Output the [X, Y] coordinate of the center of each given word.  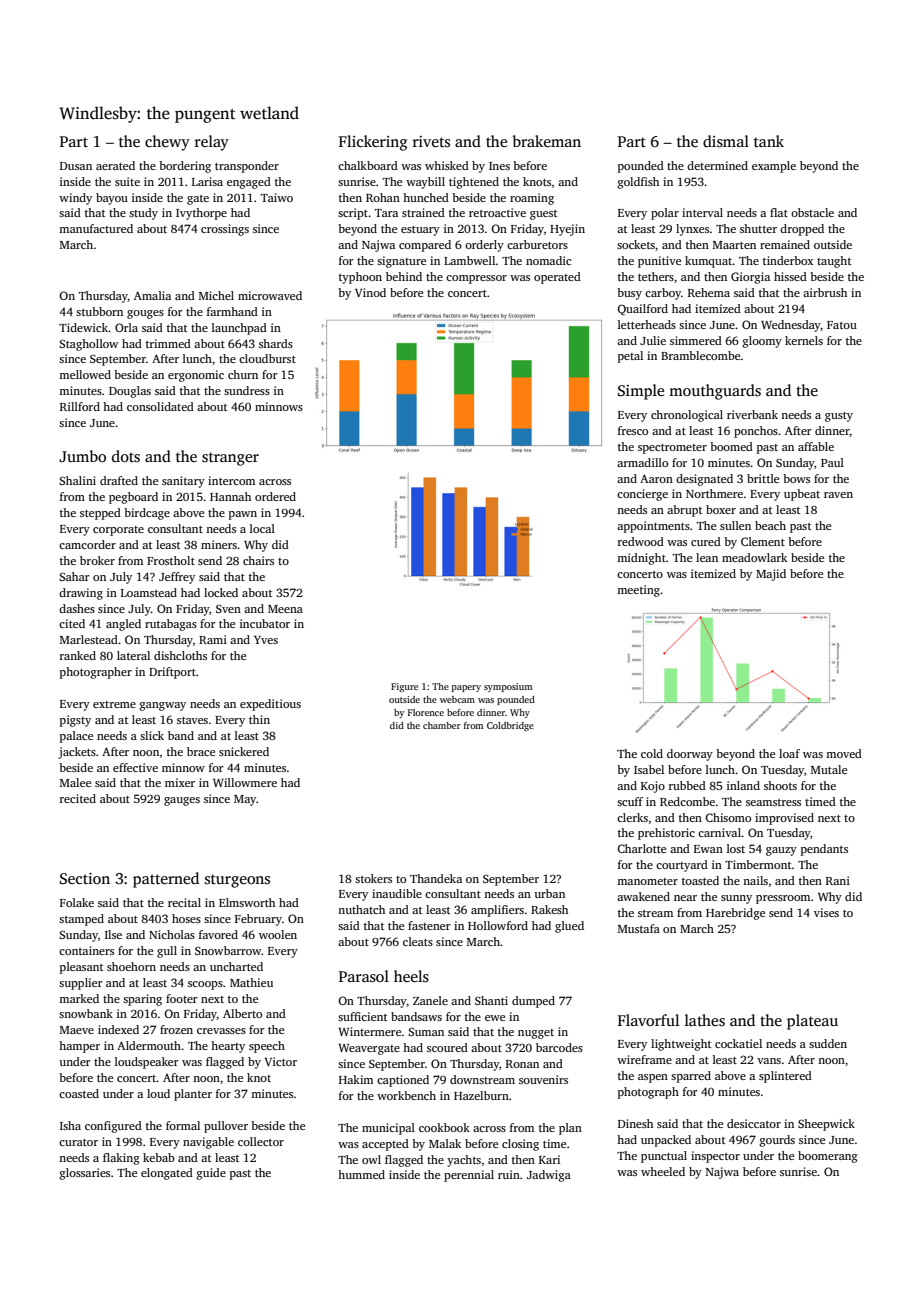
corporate [118, 531]
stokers [373, 878]
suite [127, 181]
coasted [79, 1093]
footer [182, 998]
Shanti [491, 1000]
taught [834, 262]
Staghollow [88, 345]
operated [557, 278]
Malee [75, 782]
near [685, 898]
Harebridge [735, 914]
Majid [771, 575]
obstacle [812, 212]
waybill [425, 183]
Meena [285, 609]
